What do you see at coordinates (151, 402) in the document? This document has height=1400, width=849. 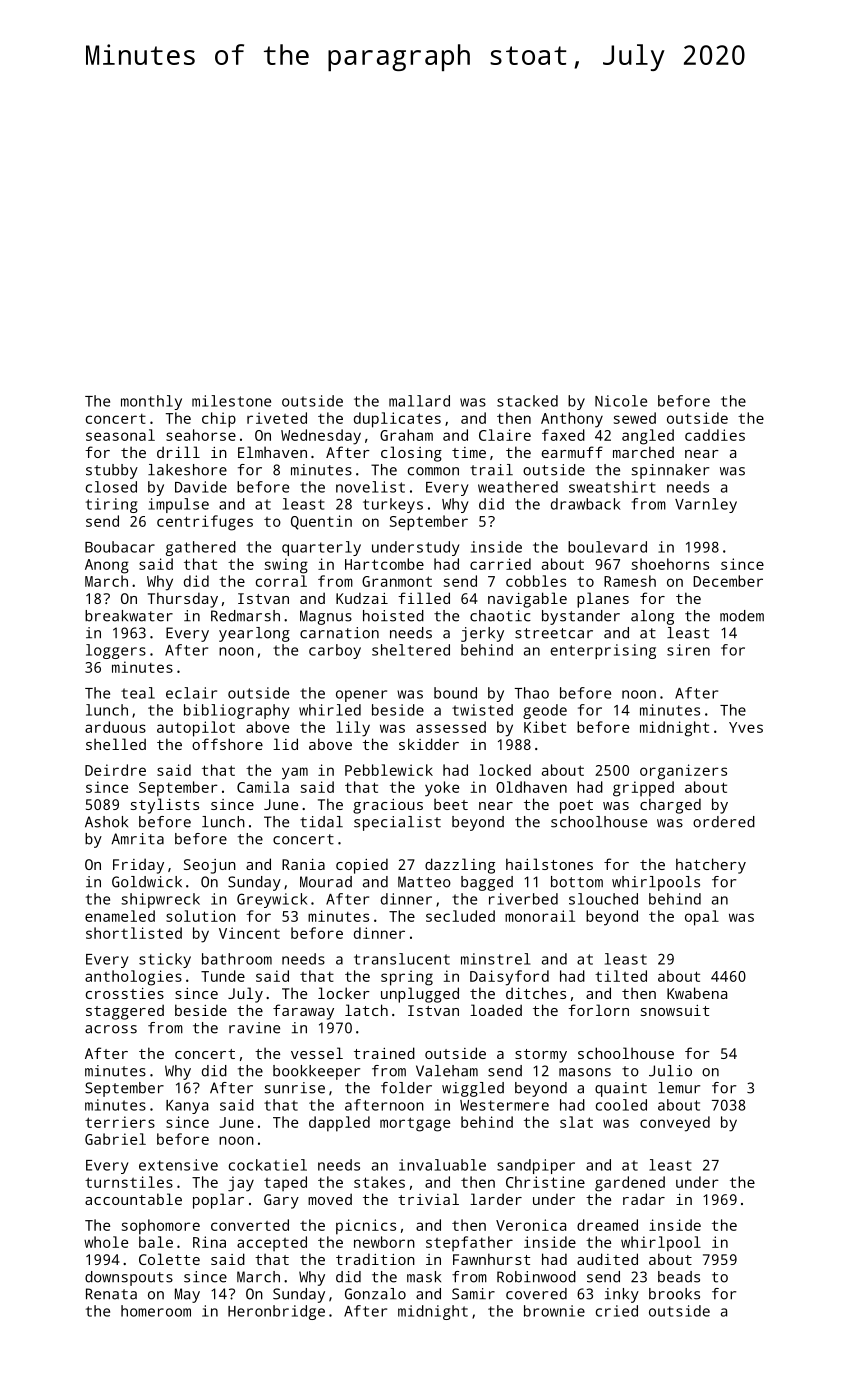 I see `monthly` at bounding box center [151, 402].
